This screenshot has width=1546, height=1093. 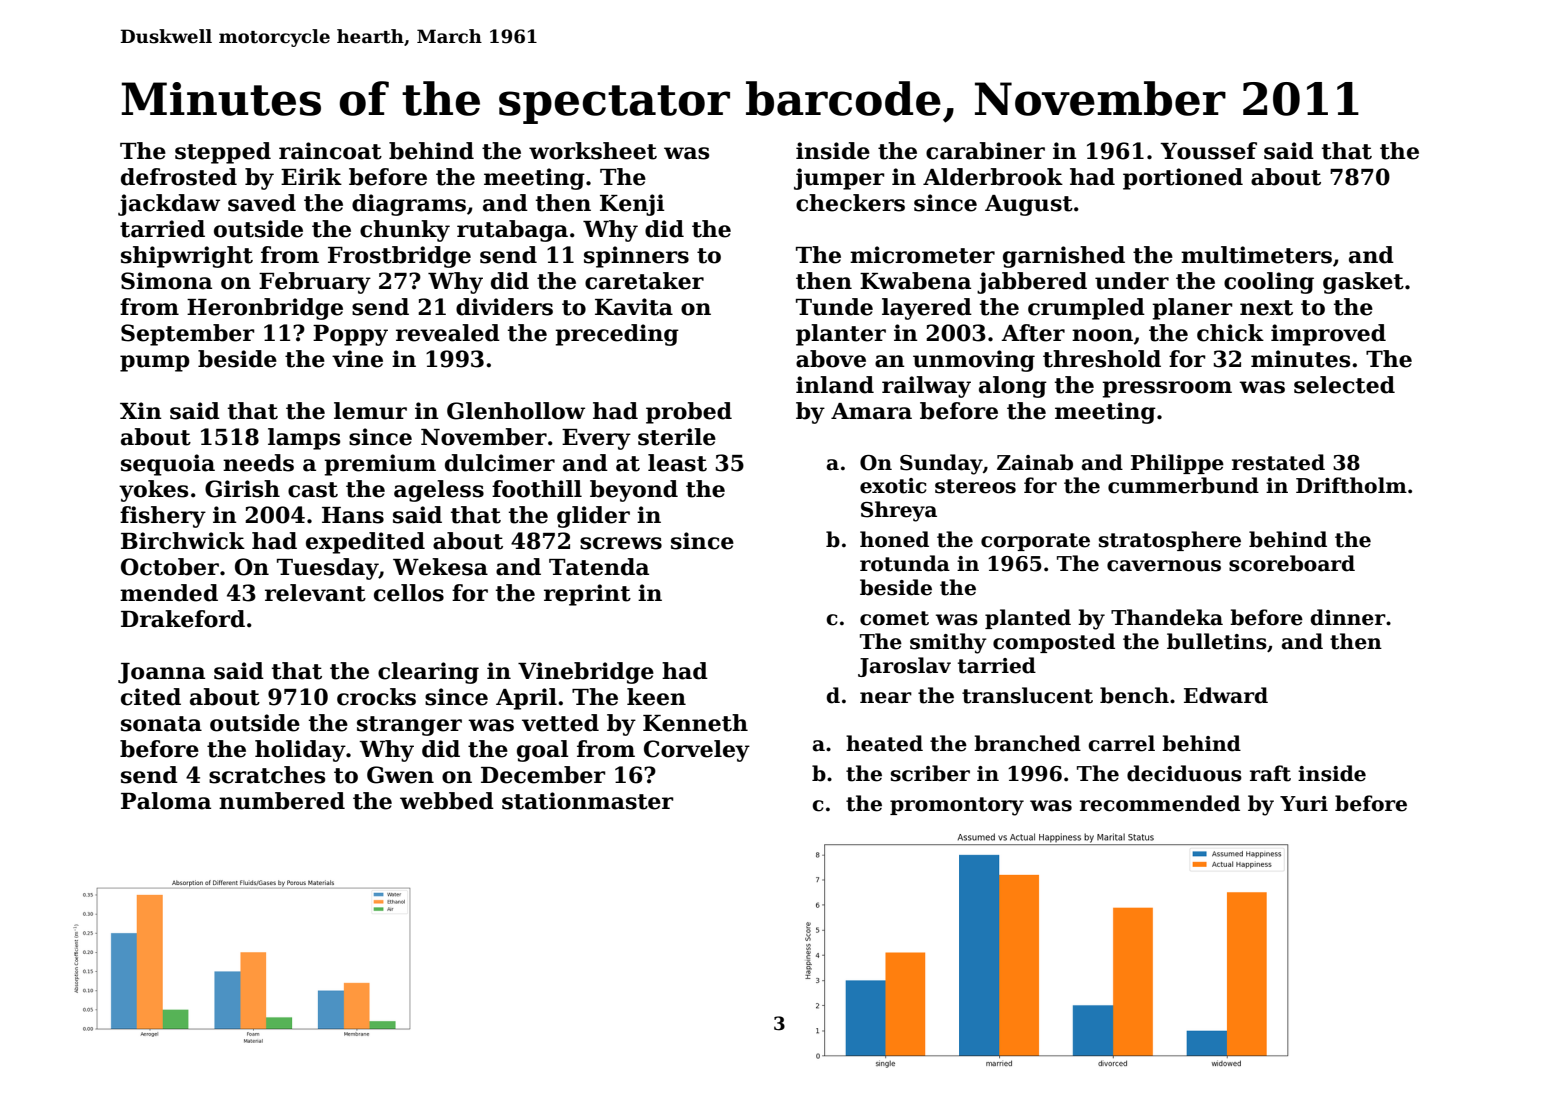 What do you see at coordinates (1351, 485) in the screenshot?
I see `Driftholm` at bounding box center [1351, 485].
